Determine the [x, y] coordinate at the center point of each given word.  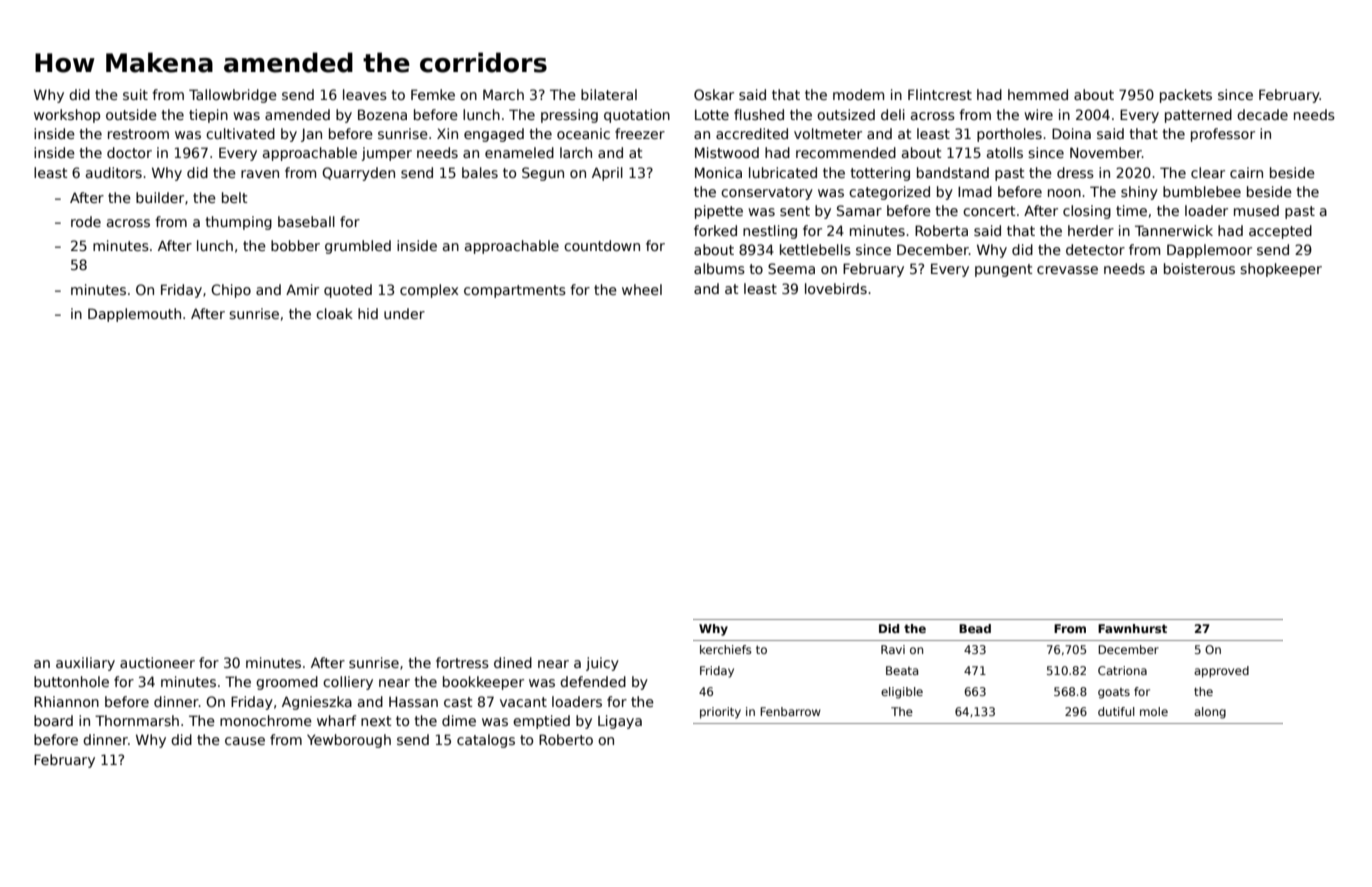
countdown [602, 245]
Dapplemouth [134, 315]
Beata [902, 670]
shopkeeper [1281, 270]
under [404, 313]
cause [245, 741]
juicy [602, 664]
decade [1262, 114]
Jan [311, 135]
